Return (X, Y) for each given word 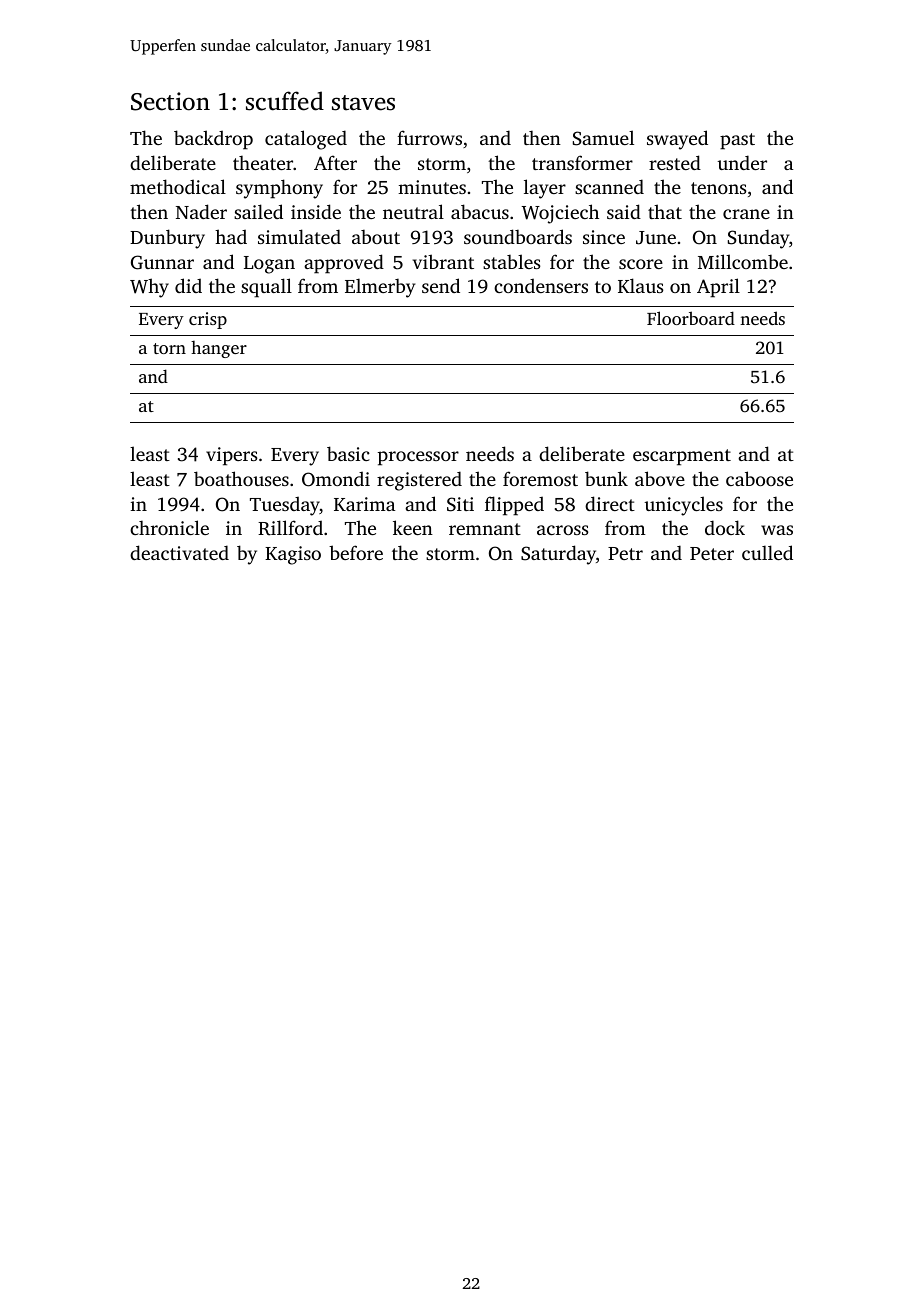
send (441, 285)
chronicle (169, 527)
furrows (429, 137)
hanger (219, 349)
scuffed (285, 101)
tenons (718, 188)
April (718, 288)
